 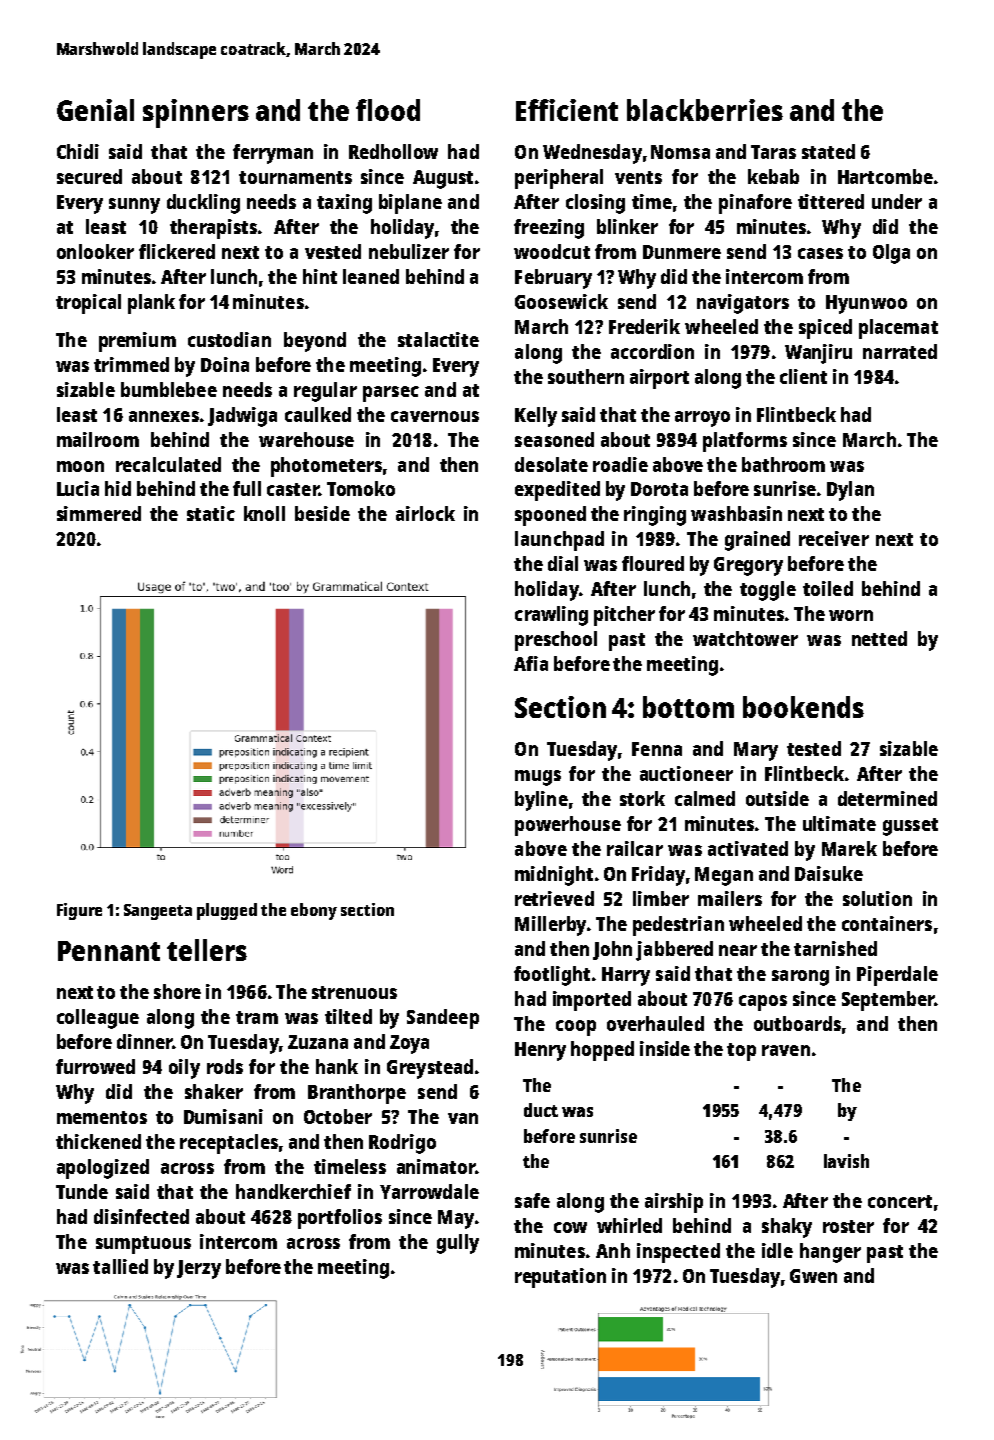 What do you see at coordinates (814, 748) in the screenshot?
I see `tested` at bounding box center [814, 748].
